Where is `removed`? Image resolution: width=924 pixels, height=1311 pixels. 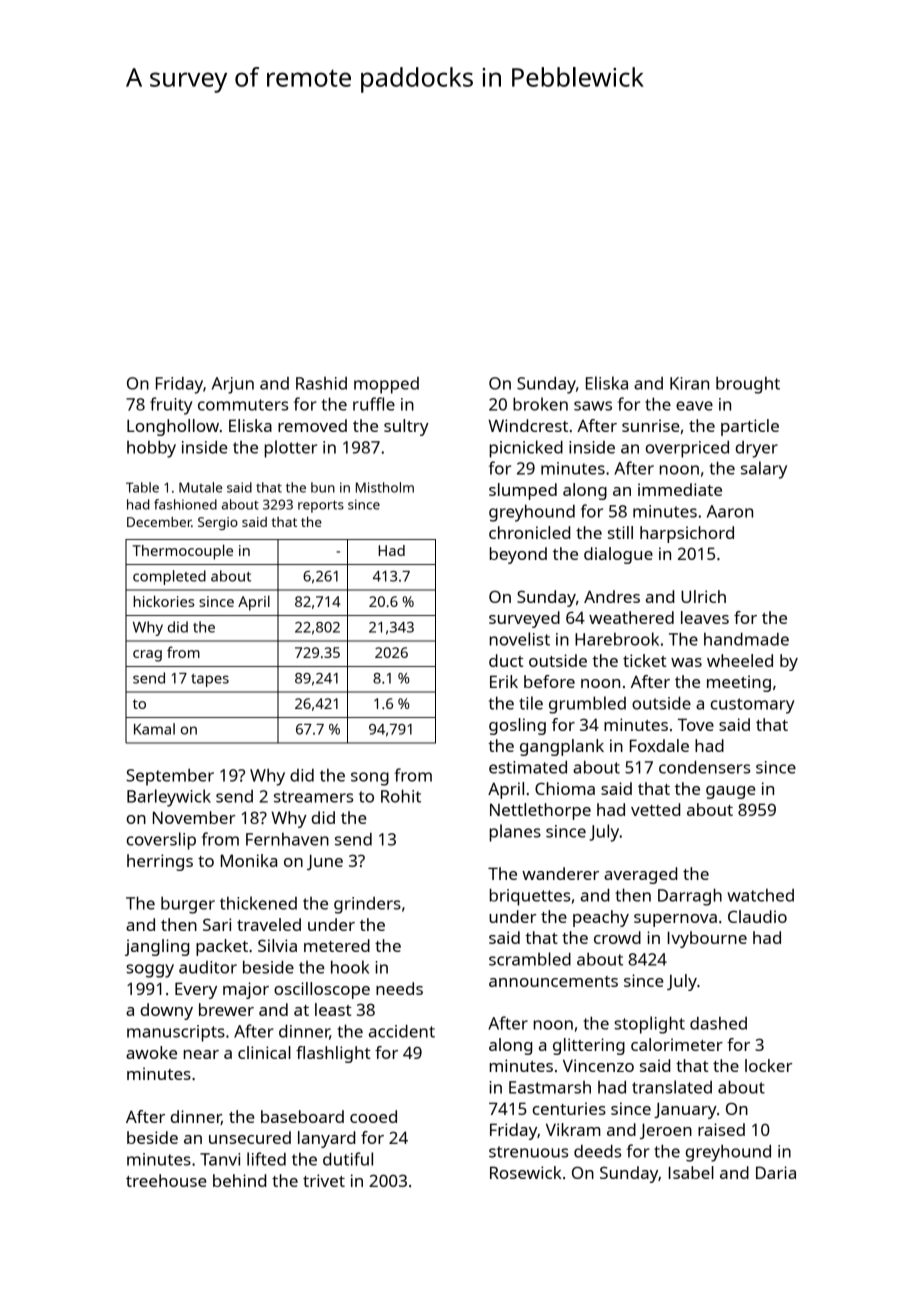 removed is located at coordinates (312, 425).
